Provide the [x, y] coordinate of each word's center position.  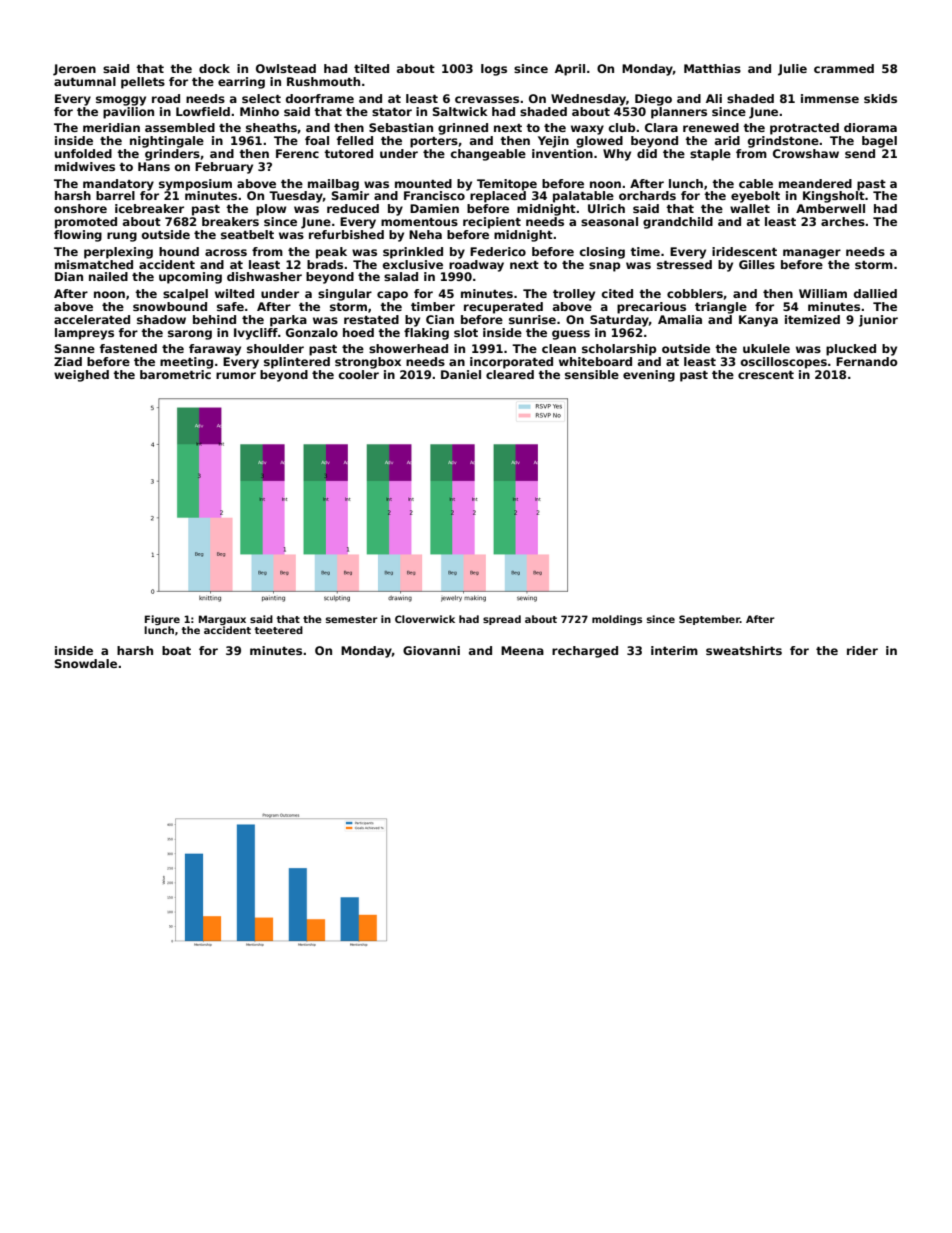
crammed [844, 68]
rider [862, 650]
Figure [162, 620]
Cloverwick [425, 619]
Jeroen [74, 70]
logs [494, 70]
